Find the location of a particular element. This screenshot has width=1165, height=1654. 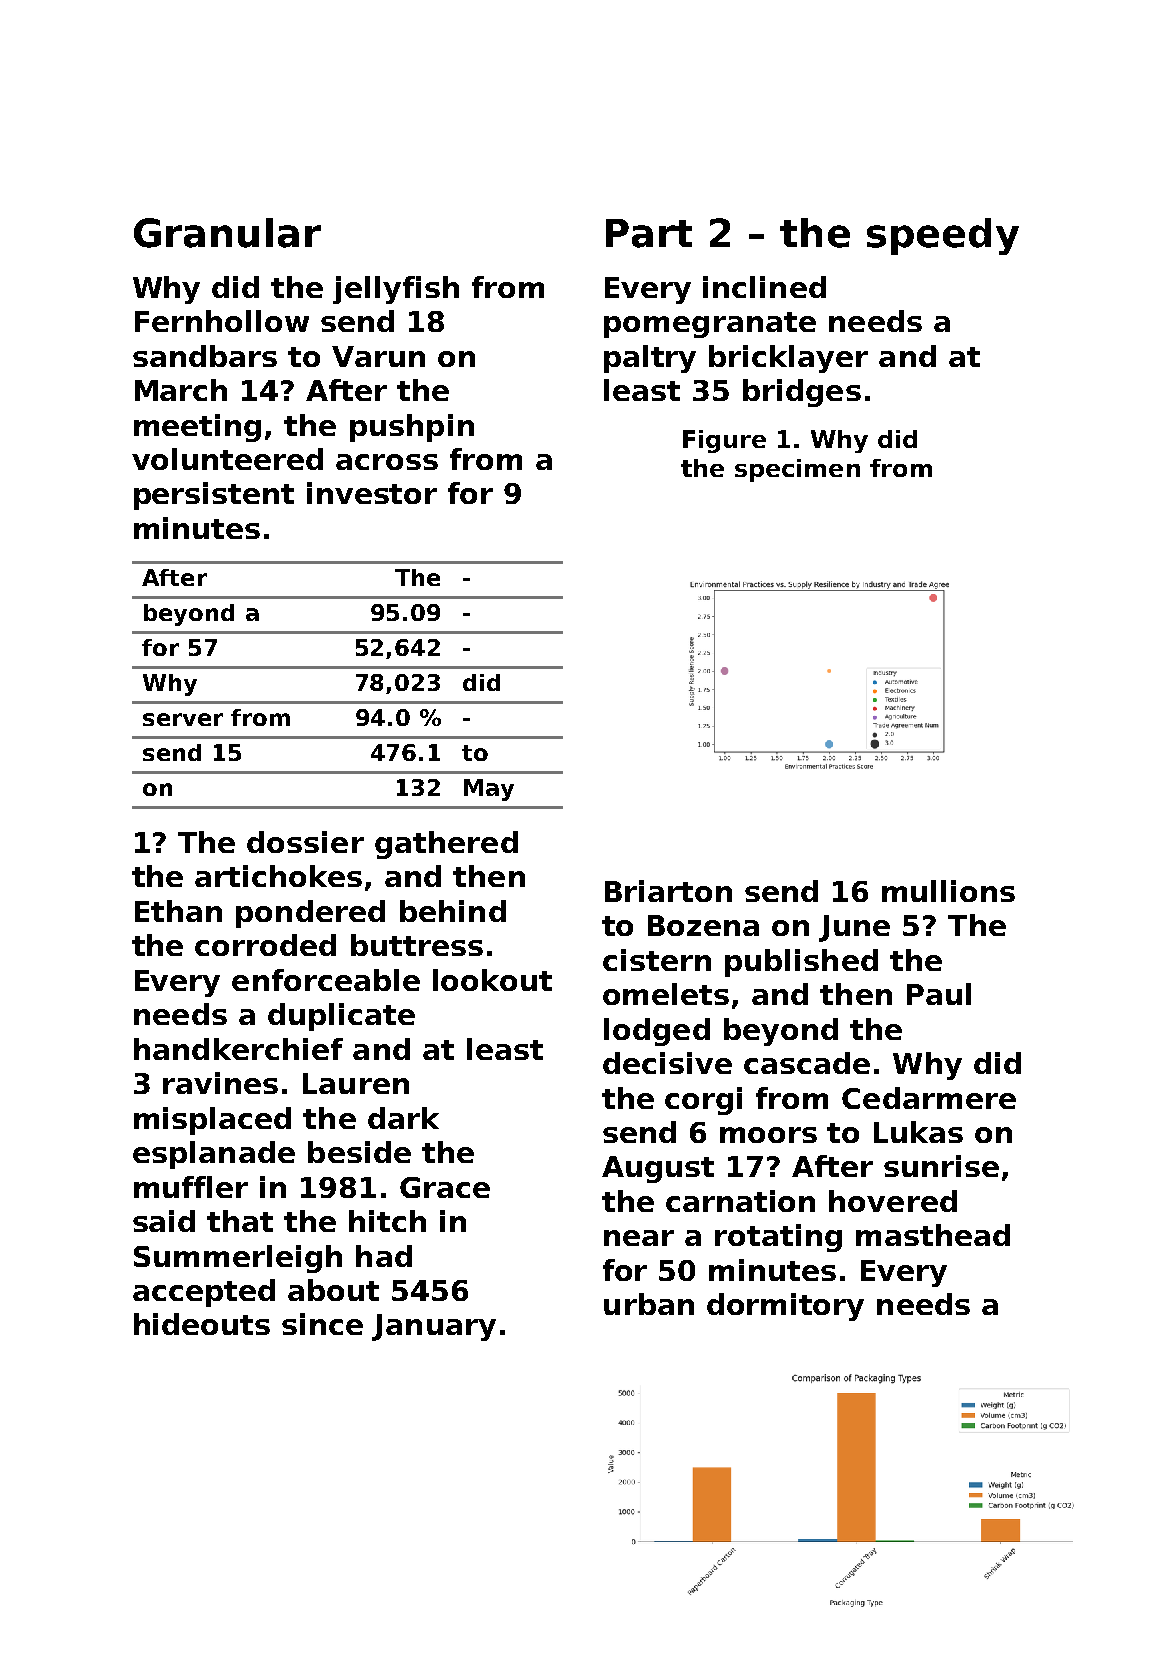

omelets is located at coordinates (666, 994).
